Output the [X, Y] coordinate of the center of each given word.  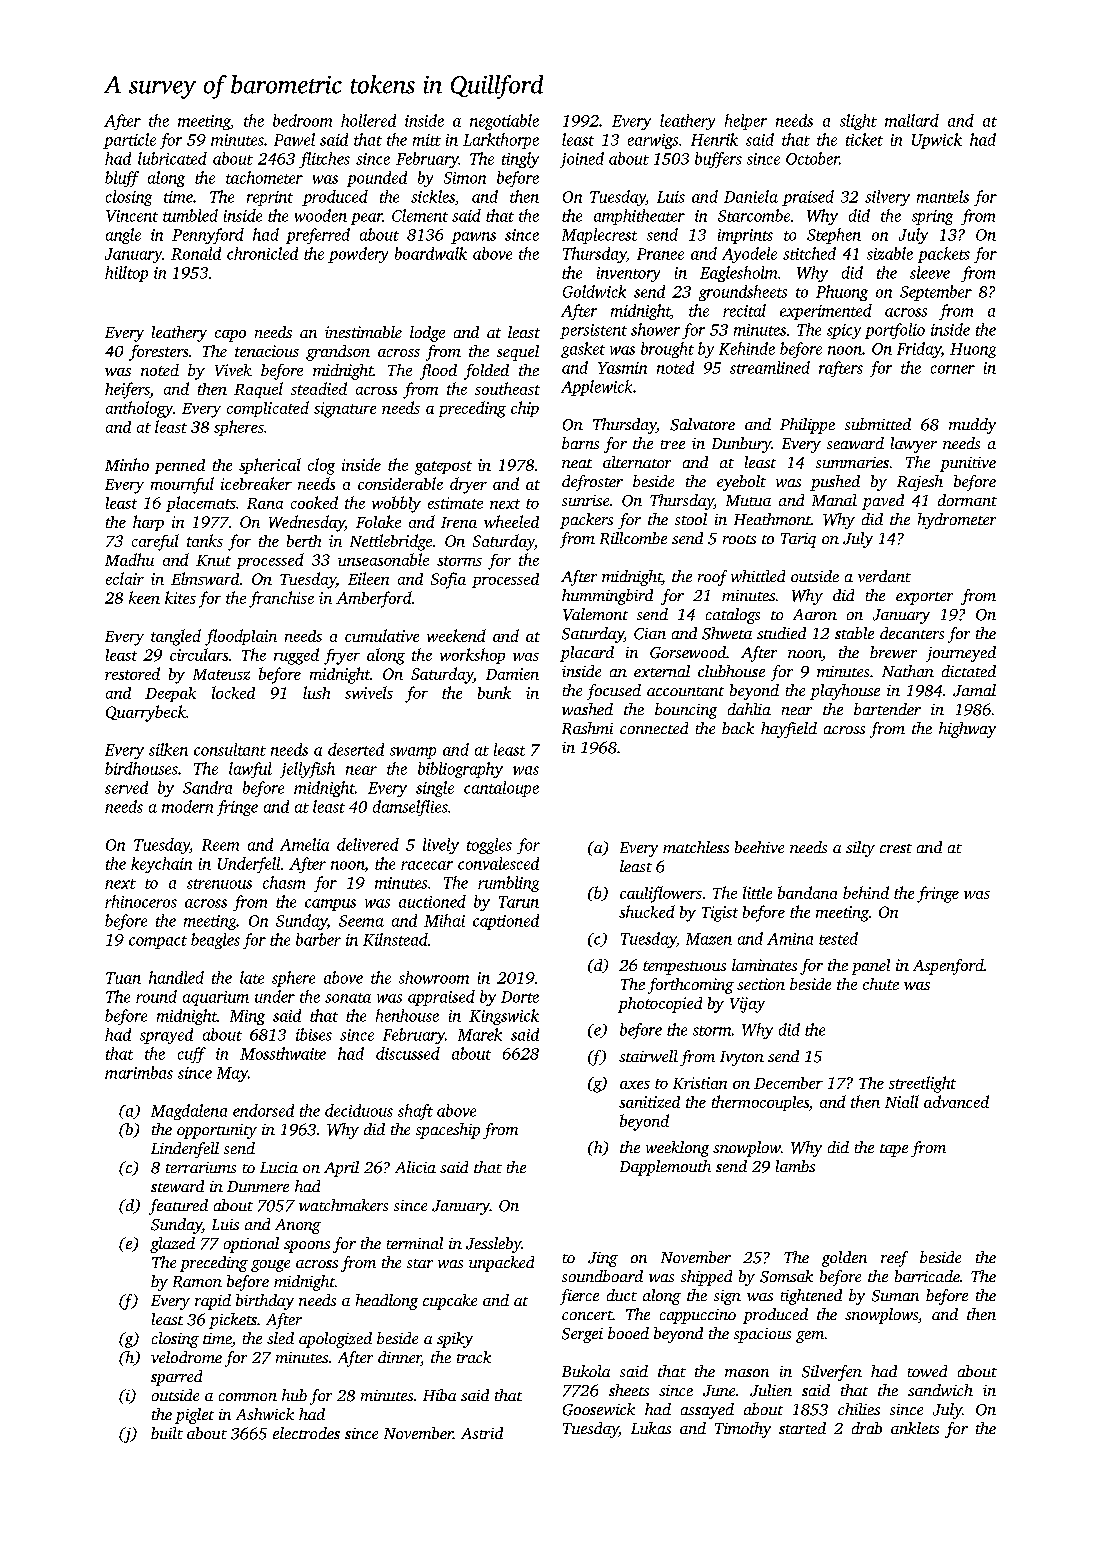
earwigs [653, 141]
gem [810, 1337]
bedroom [302, 120]
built [167, 1433]
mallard [912, 120]
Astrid [482, 1433]
